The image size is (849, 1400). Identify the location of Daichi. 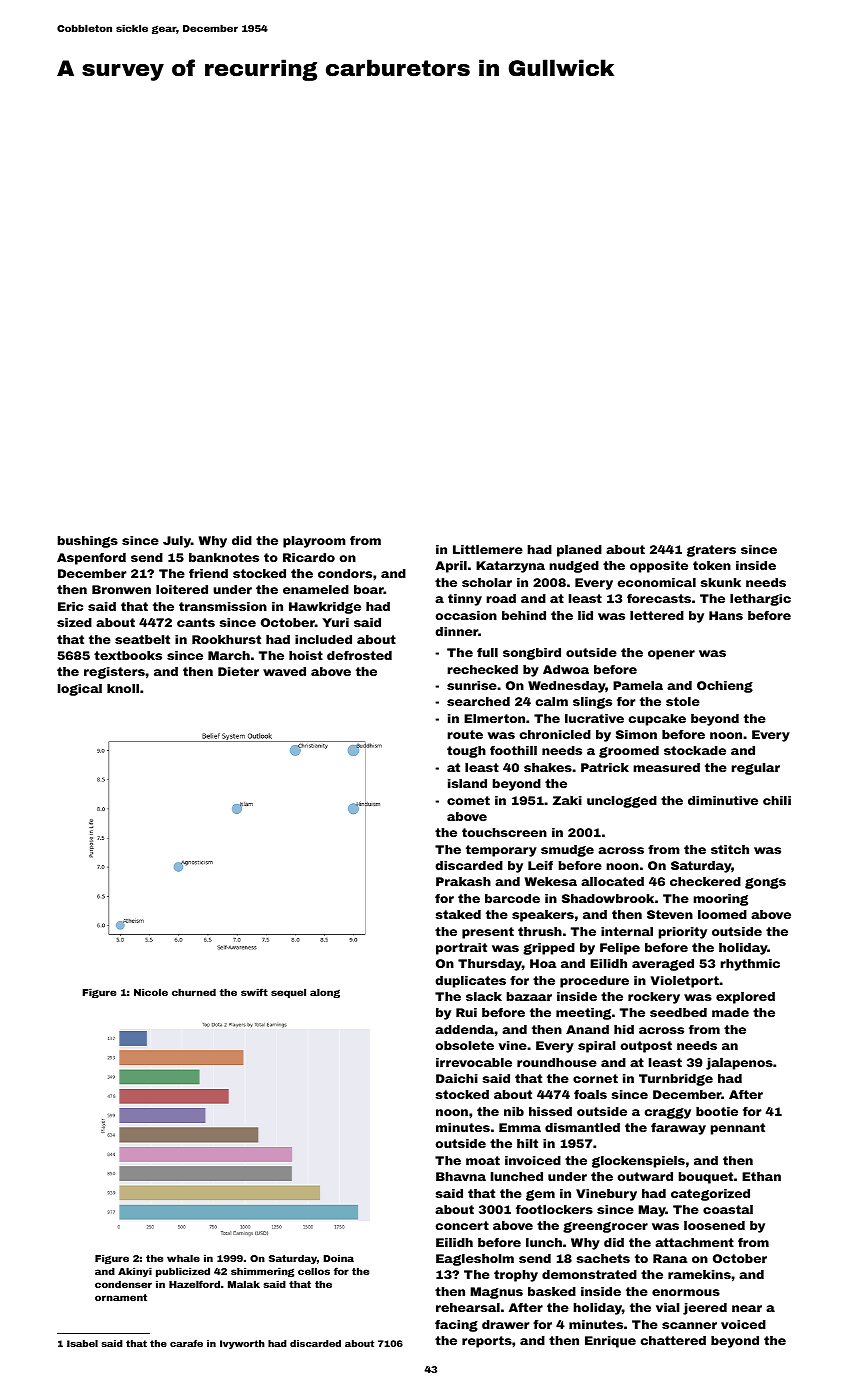
(457, 1078).
